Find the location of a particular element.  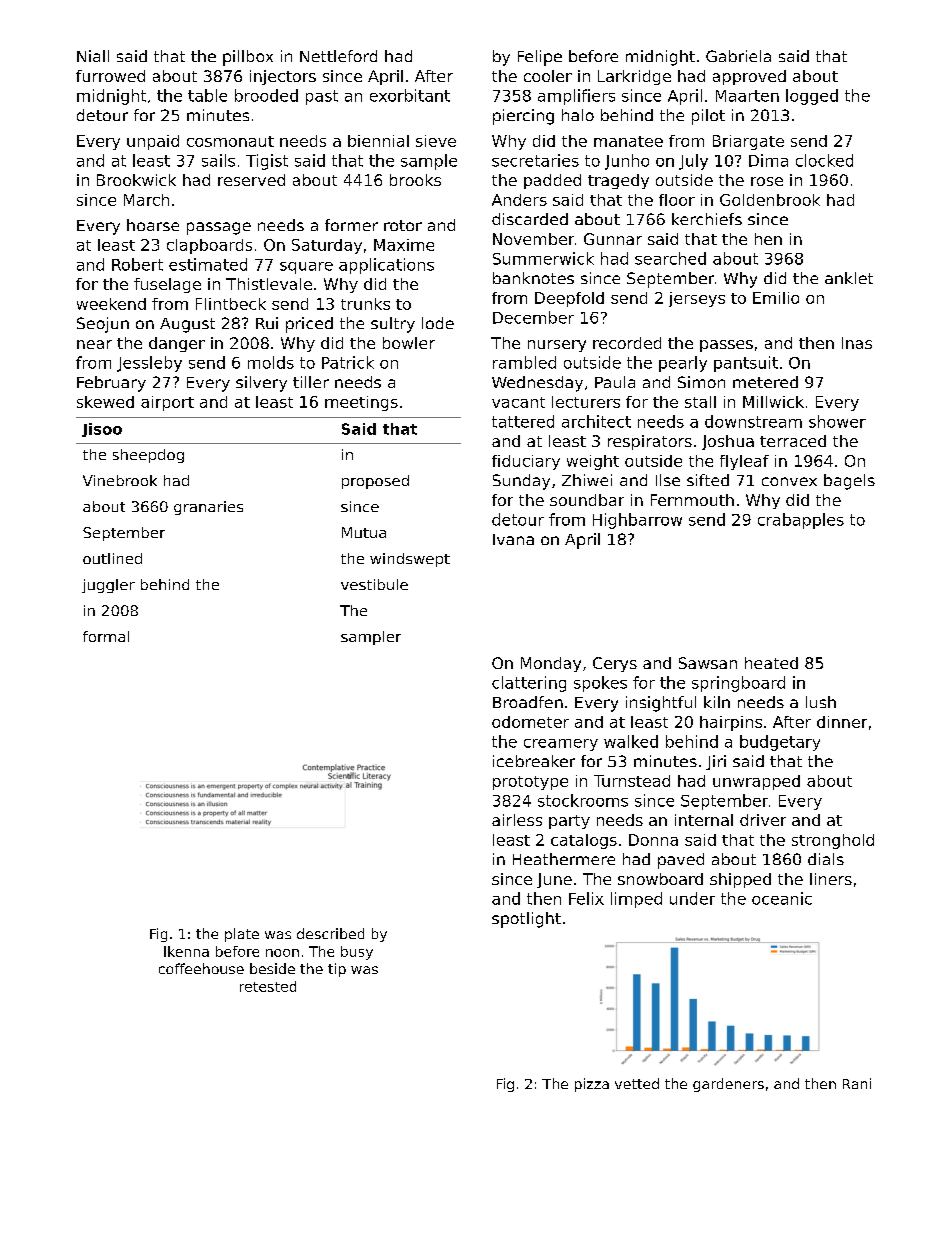

Ivana is located at coordinates (513, 539).
